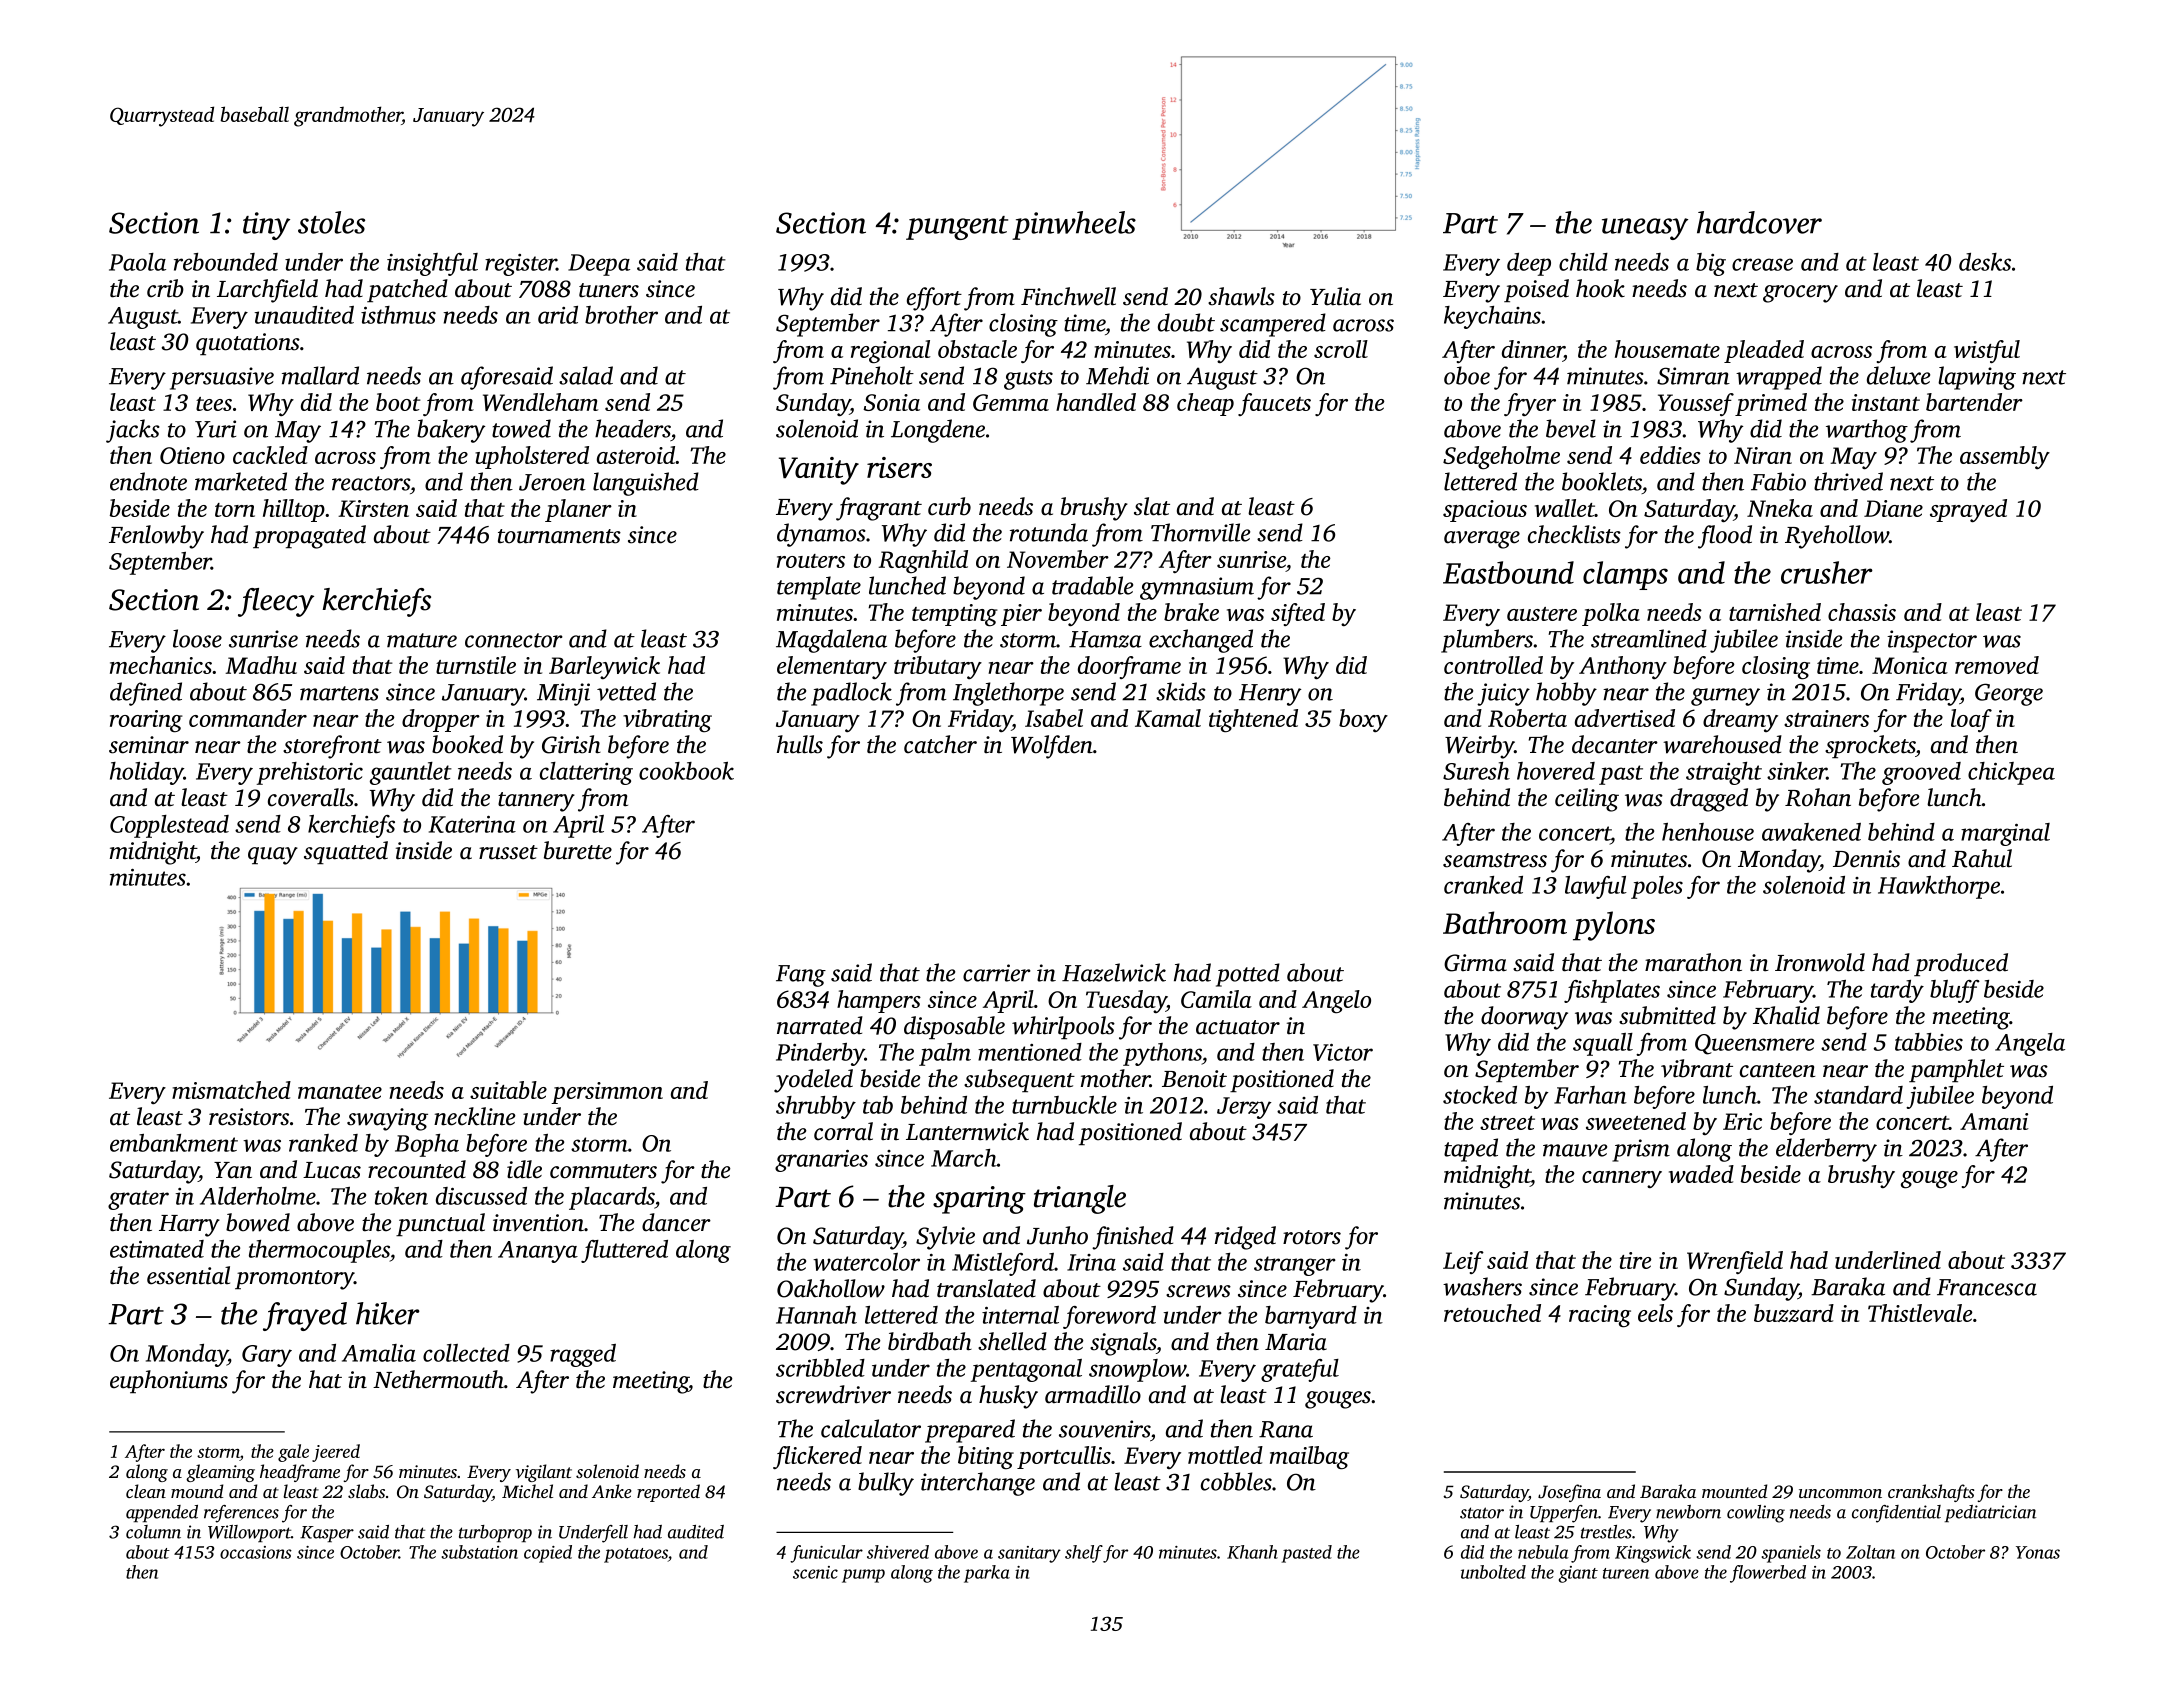  Describe the element at coordinates (1961, 964) in the screenshot. I see `produced` at that location.
